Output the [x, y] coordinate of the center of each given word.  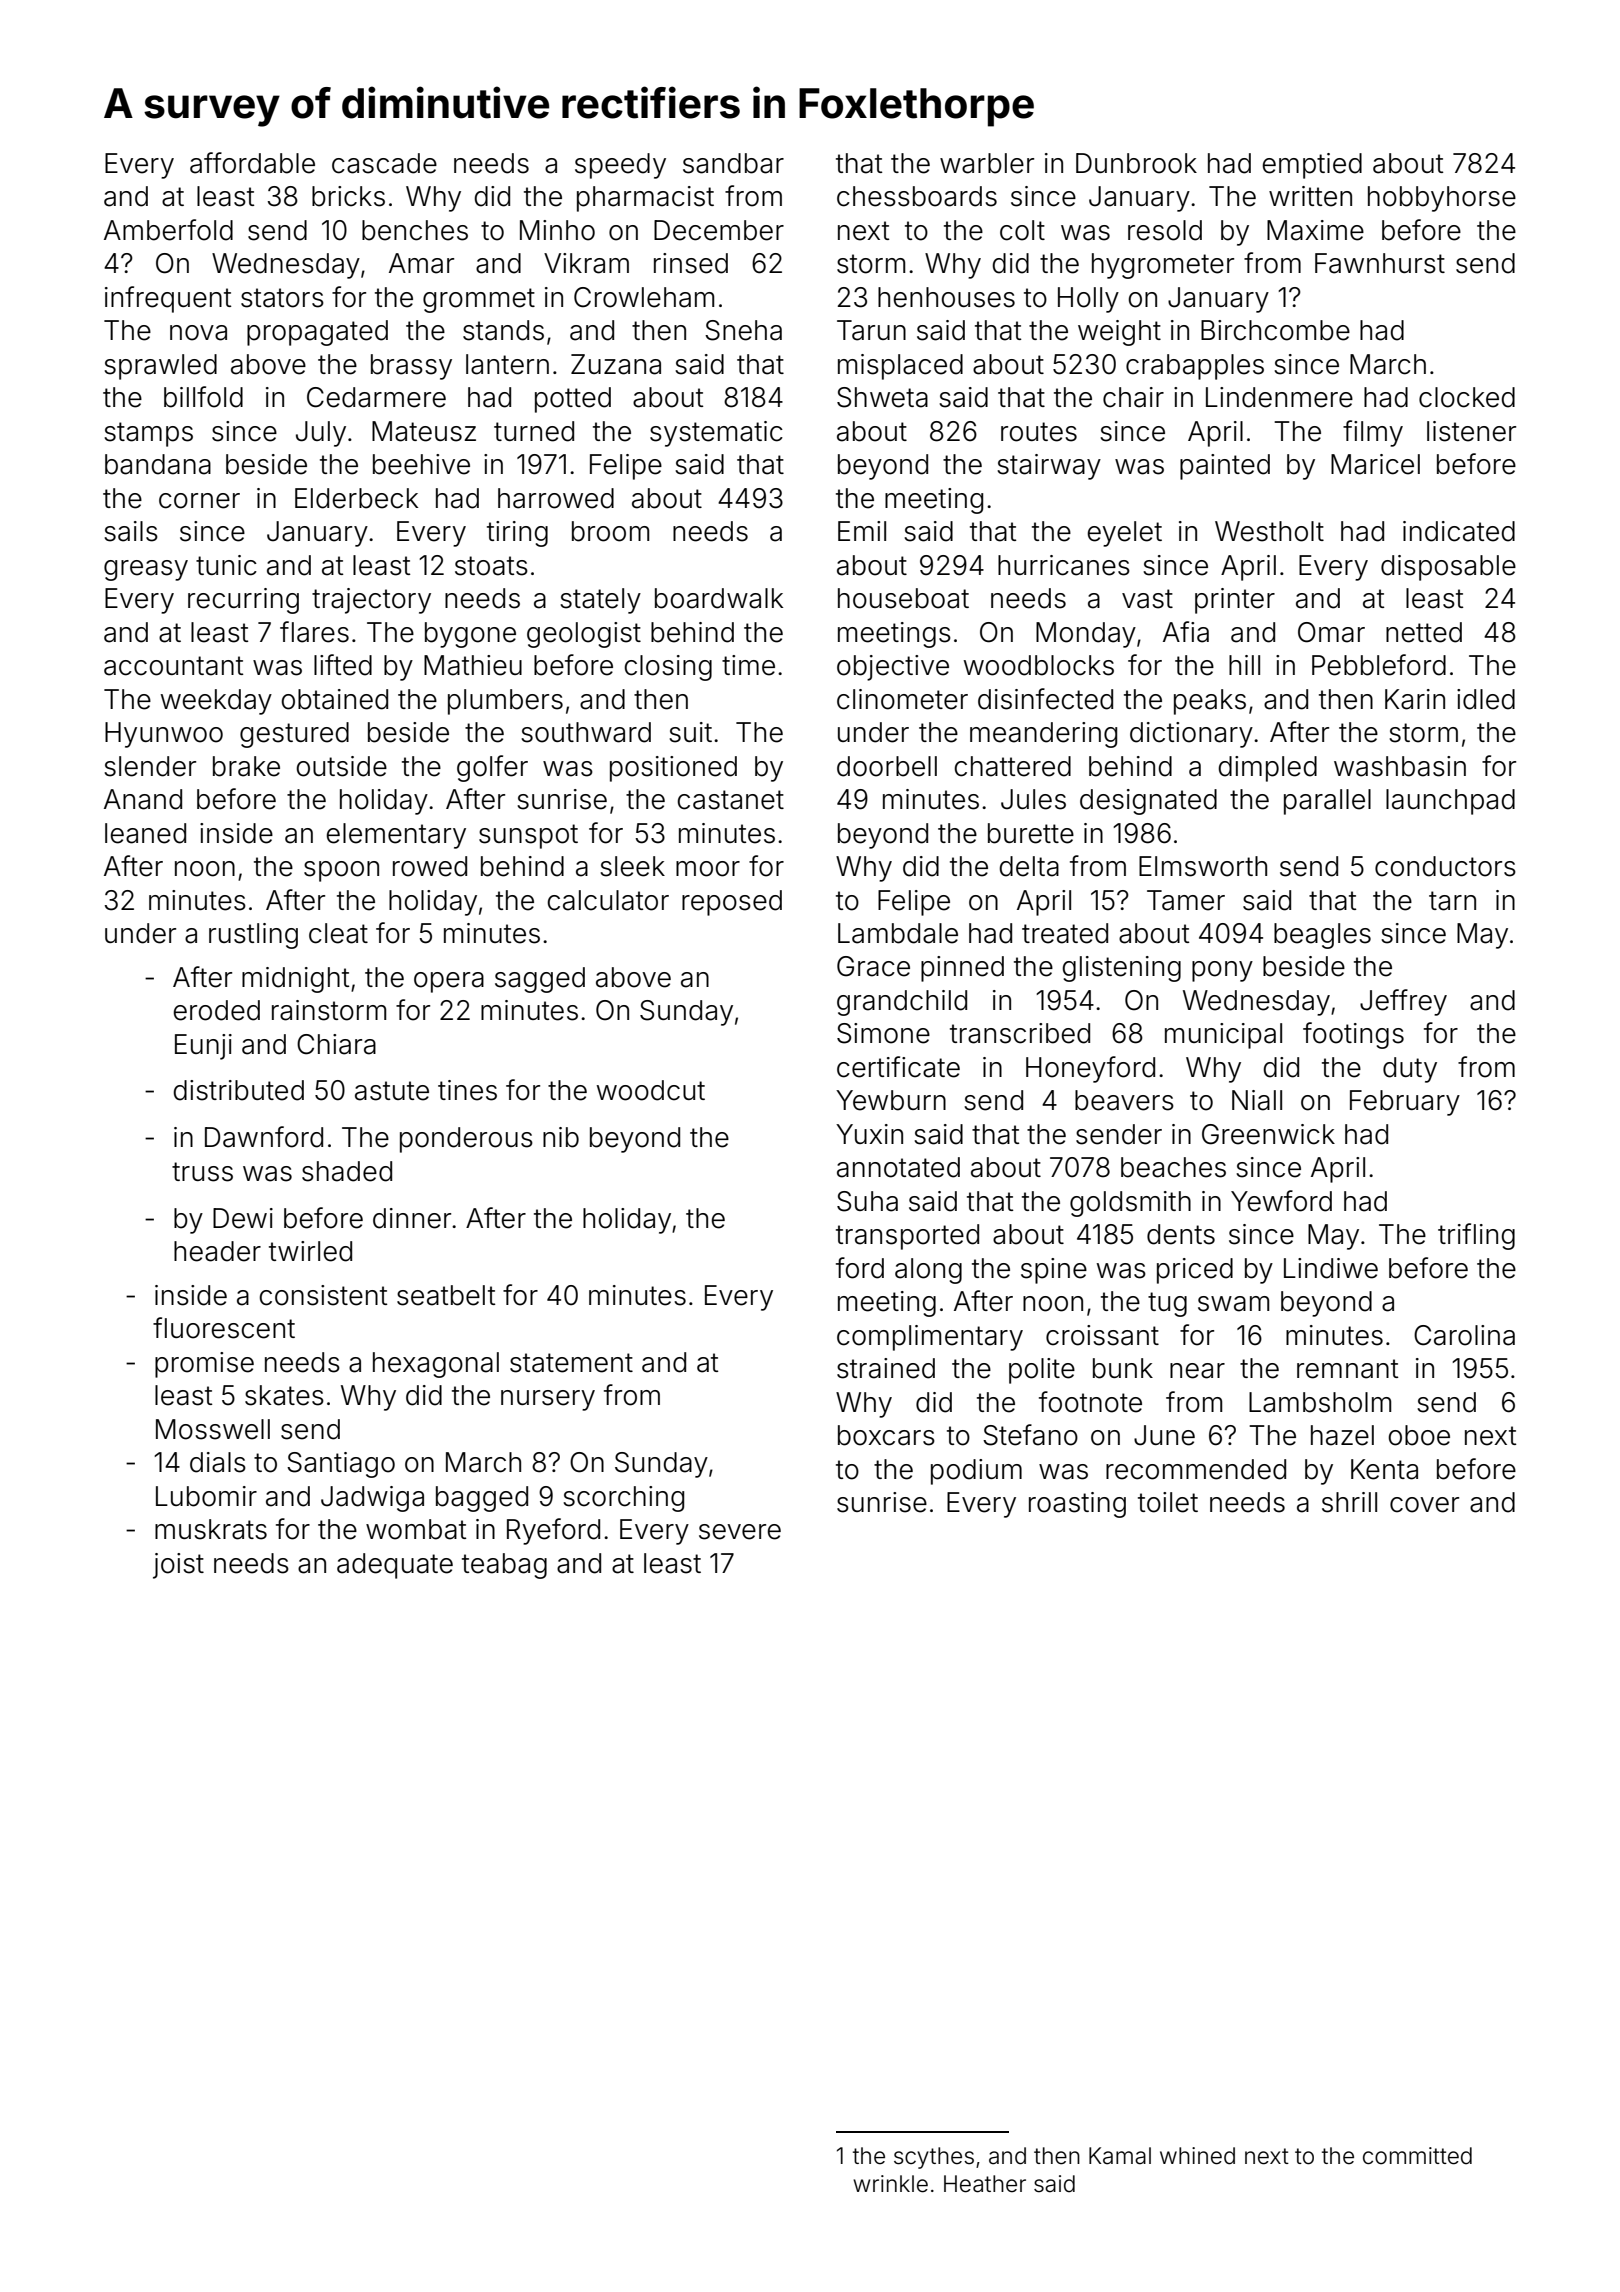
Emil [862, 531]
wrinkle [890, 2184]
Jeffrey [1403, 1002]
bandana [158, 464]
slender [150, 766]
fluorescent [224, 1328]
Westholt [1269, 531]
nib [561, 1137]
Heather [985, 2184]
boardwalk [719, 598]
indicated [1459, 531]
